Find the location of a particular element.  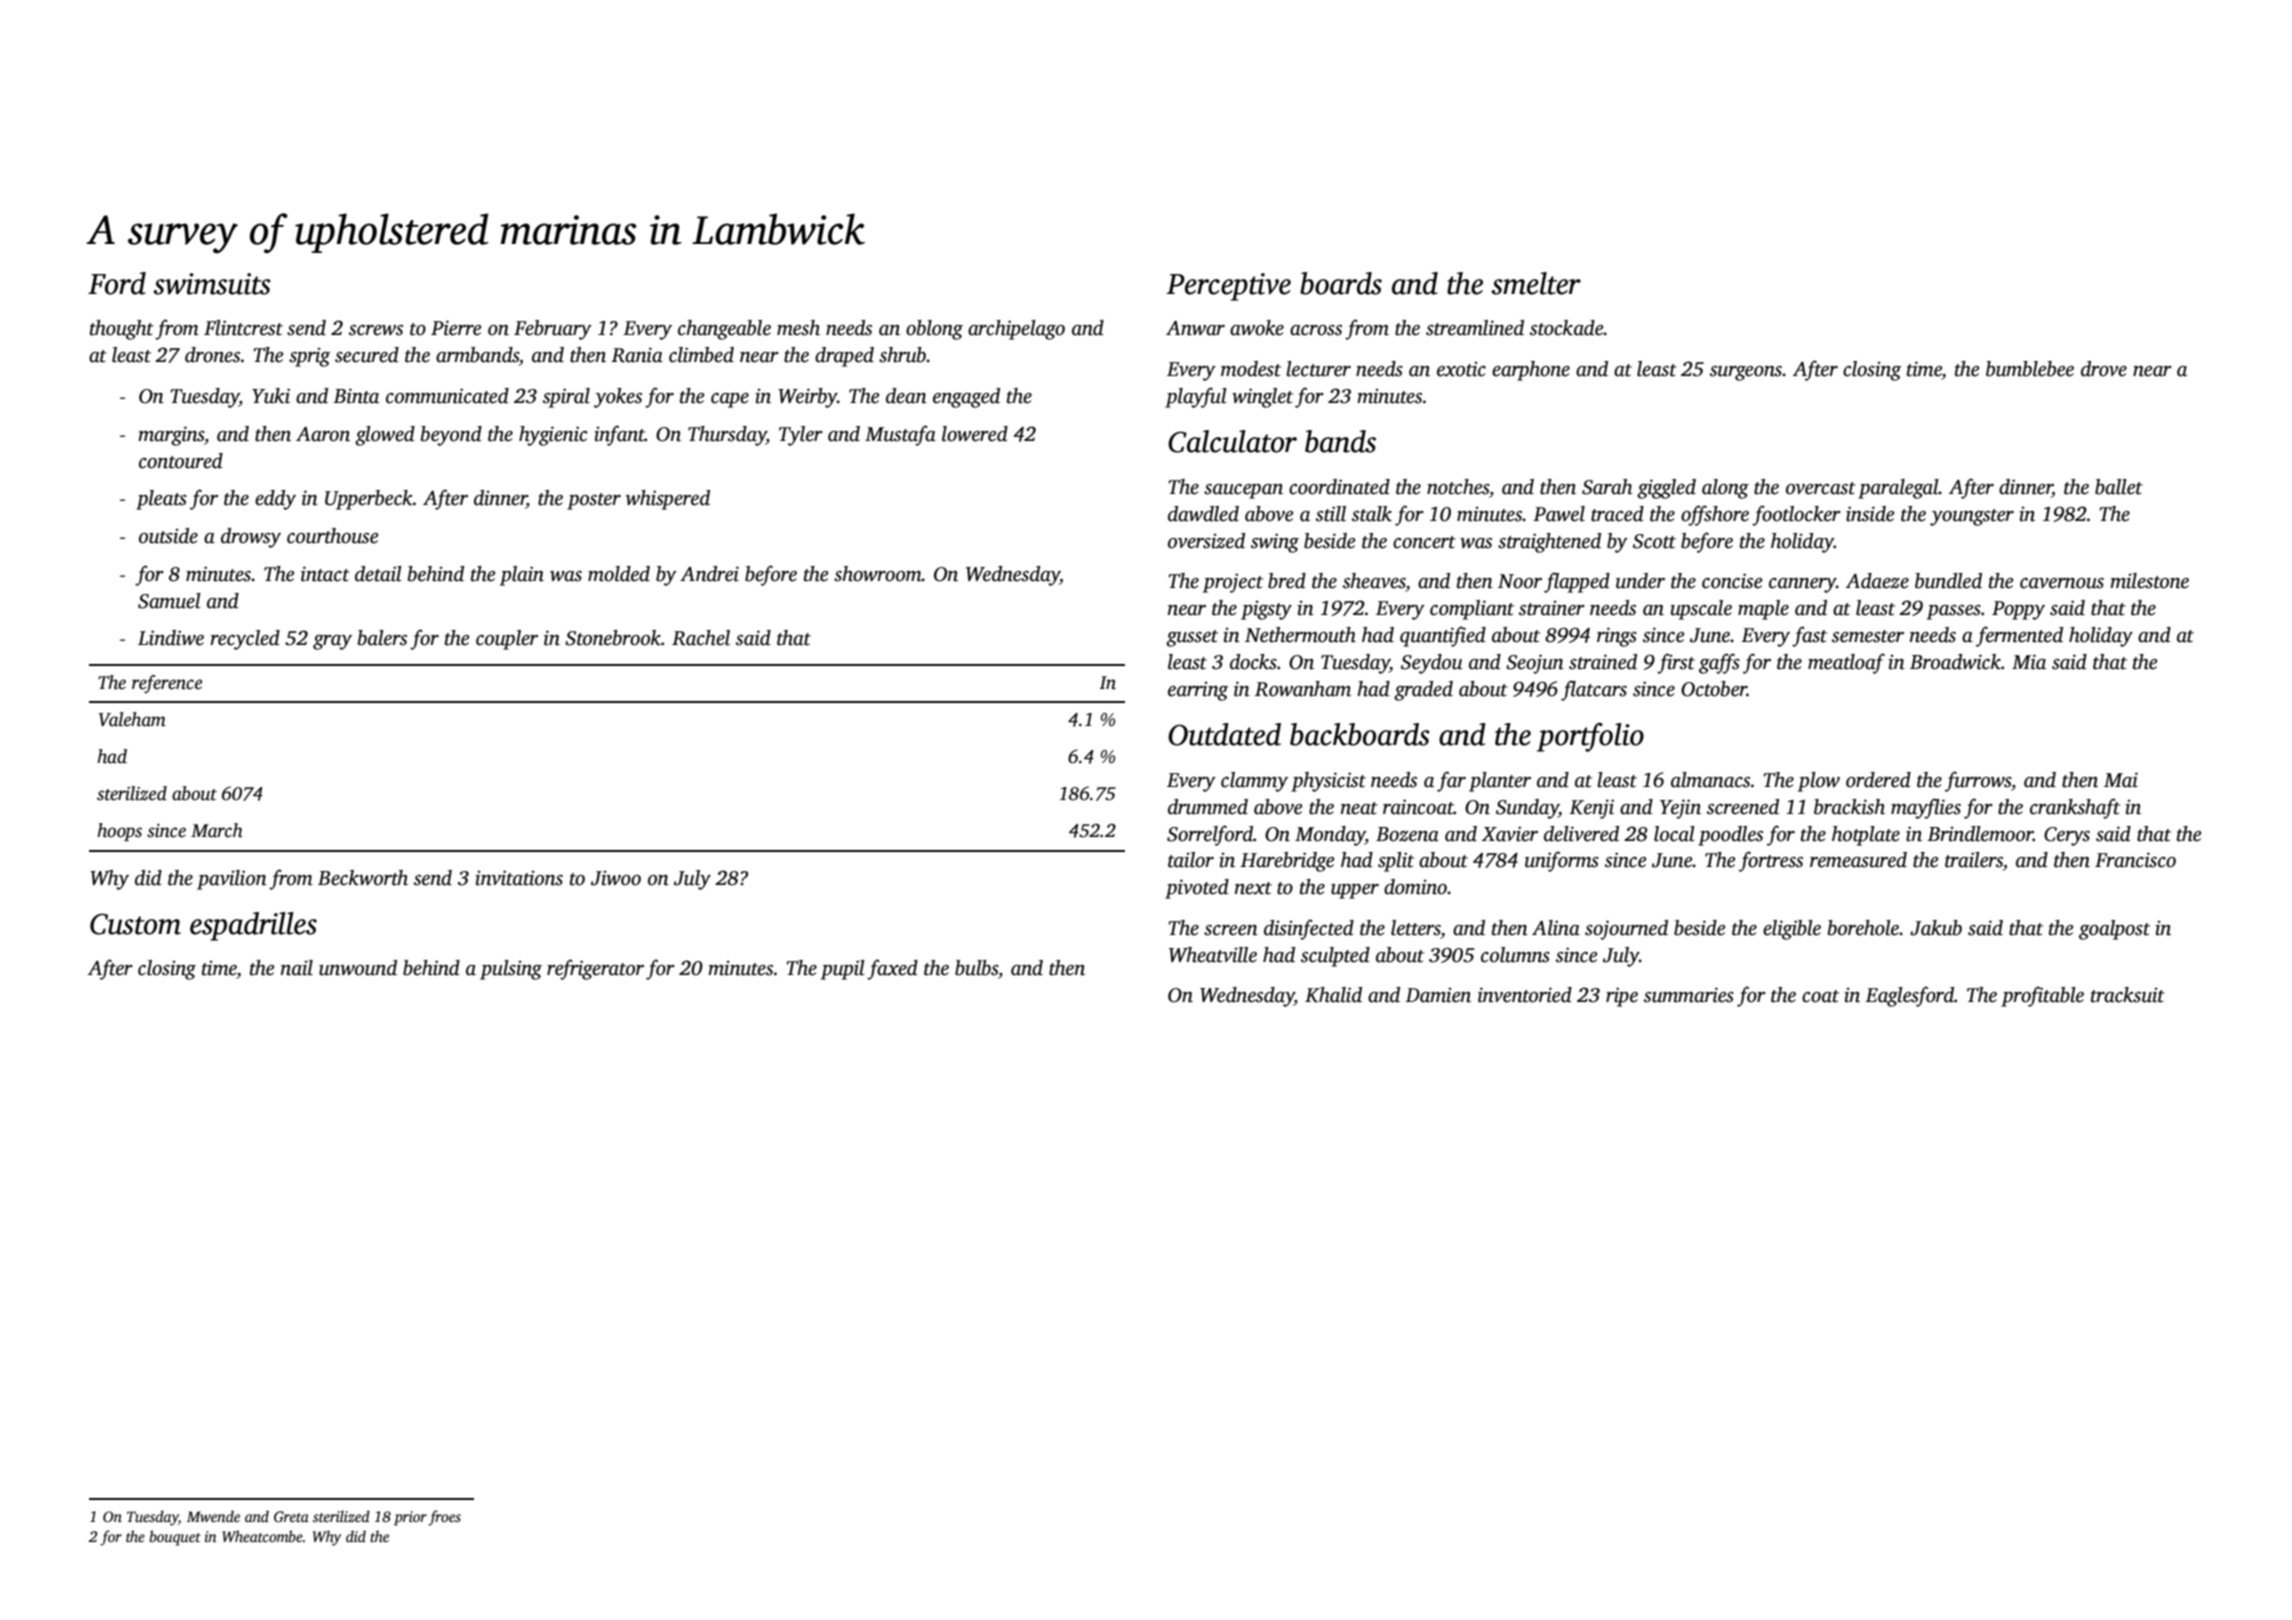

pivoted is located at coordinates (1197, 889).
